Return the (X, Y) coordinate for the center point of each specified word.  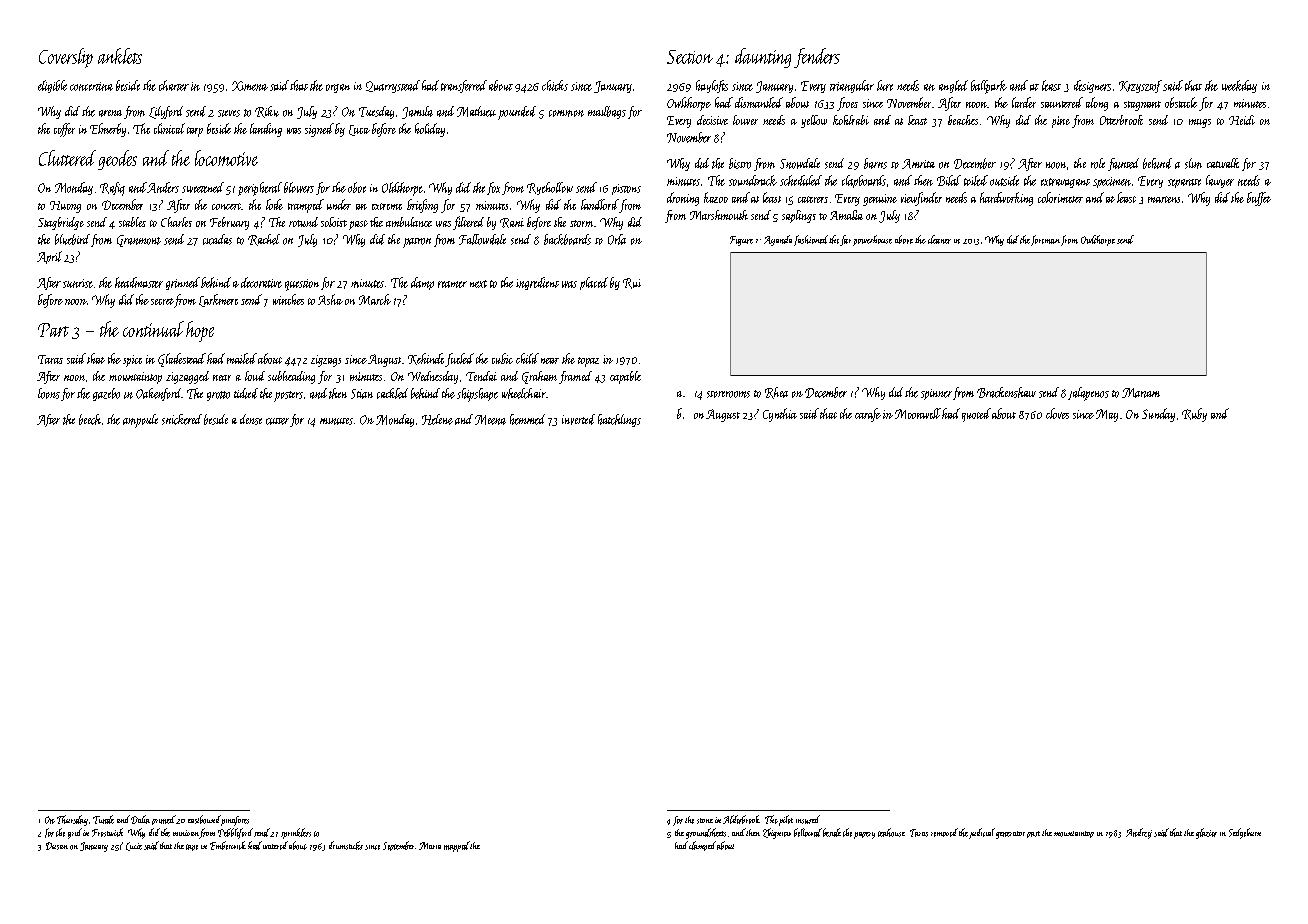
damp (422, 283)
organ (338, 88)
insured (808, 819)
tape (192, 847)
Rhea (776, 393)
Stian (362, 394)
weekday (1239, 86)
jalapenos (1088, 394)
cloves (1057, 413)
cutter (277, 421)
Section (690, 57)
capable (625, 377)
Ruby (1194, 415)
